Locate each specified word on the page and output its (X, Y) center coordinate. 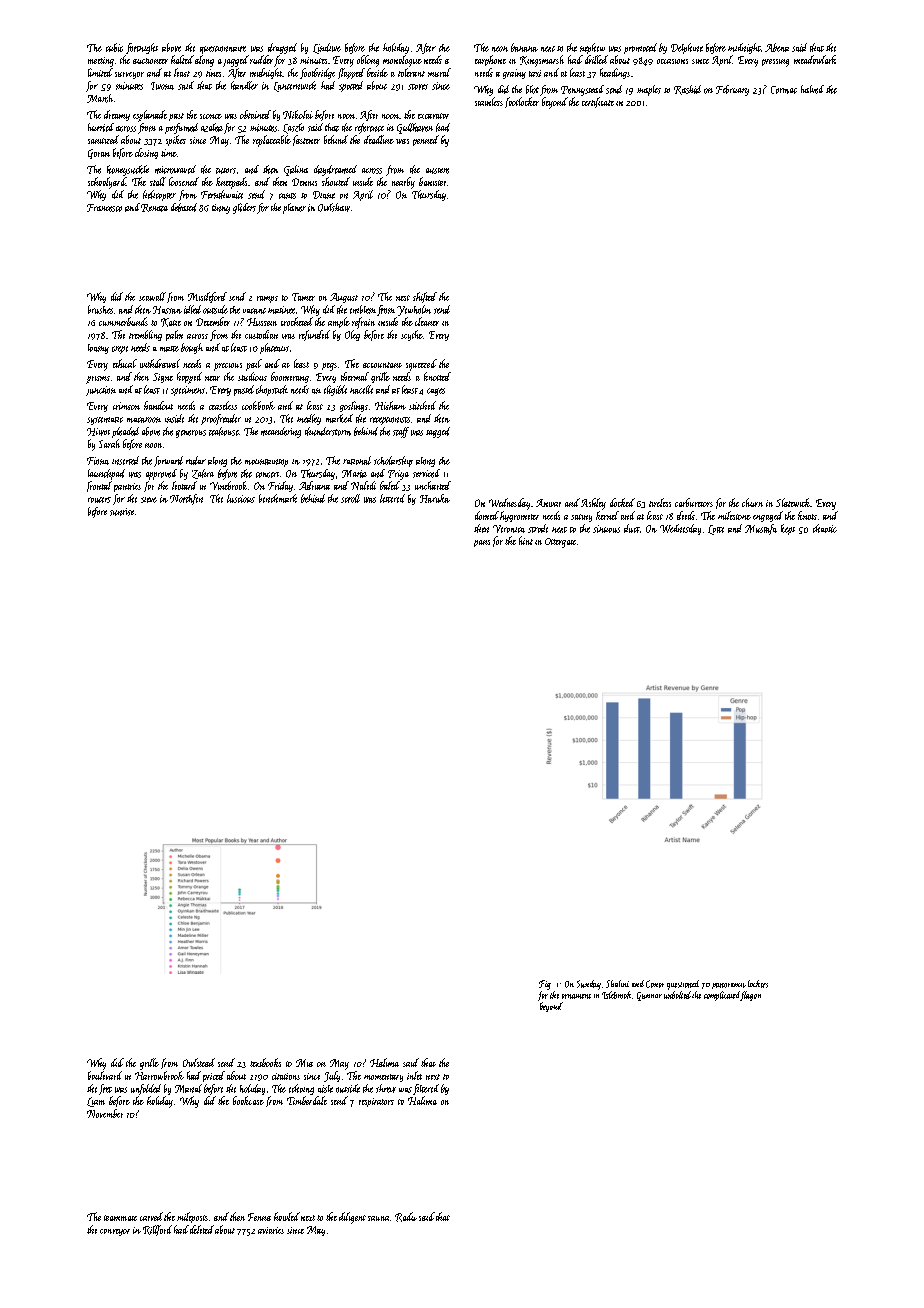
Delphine (687, 48)
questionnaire (223, 50)
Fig (545, 985)
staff (401, 432)
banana (524, 47)
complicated (722, 996)
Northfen (186, 499)
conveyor (115, 1232)
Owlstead (199, 1062)
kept (788, 529)
